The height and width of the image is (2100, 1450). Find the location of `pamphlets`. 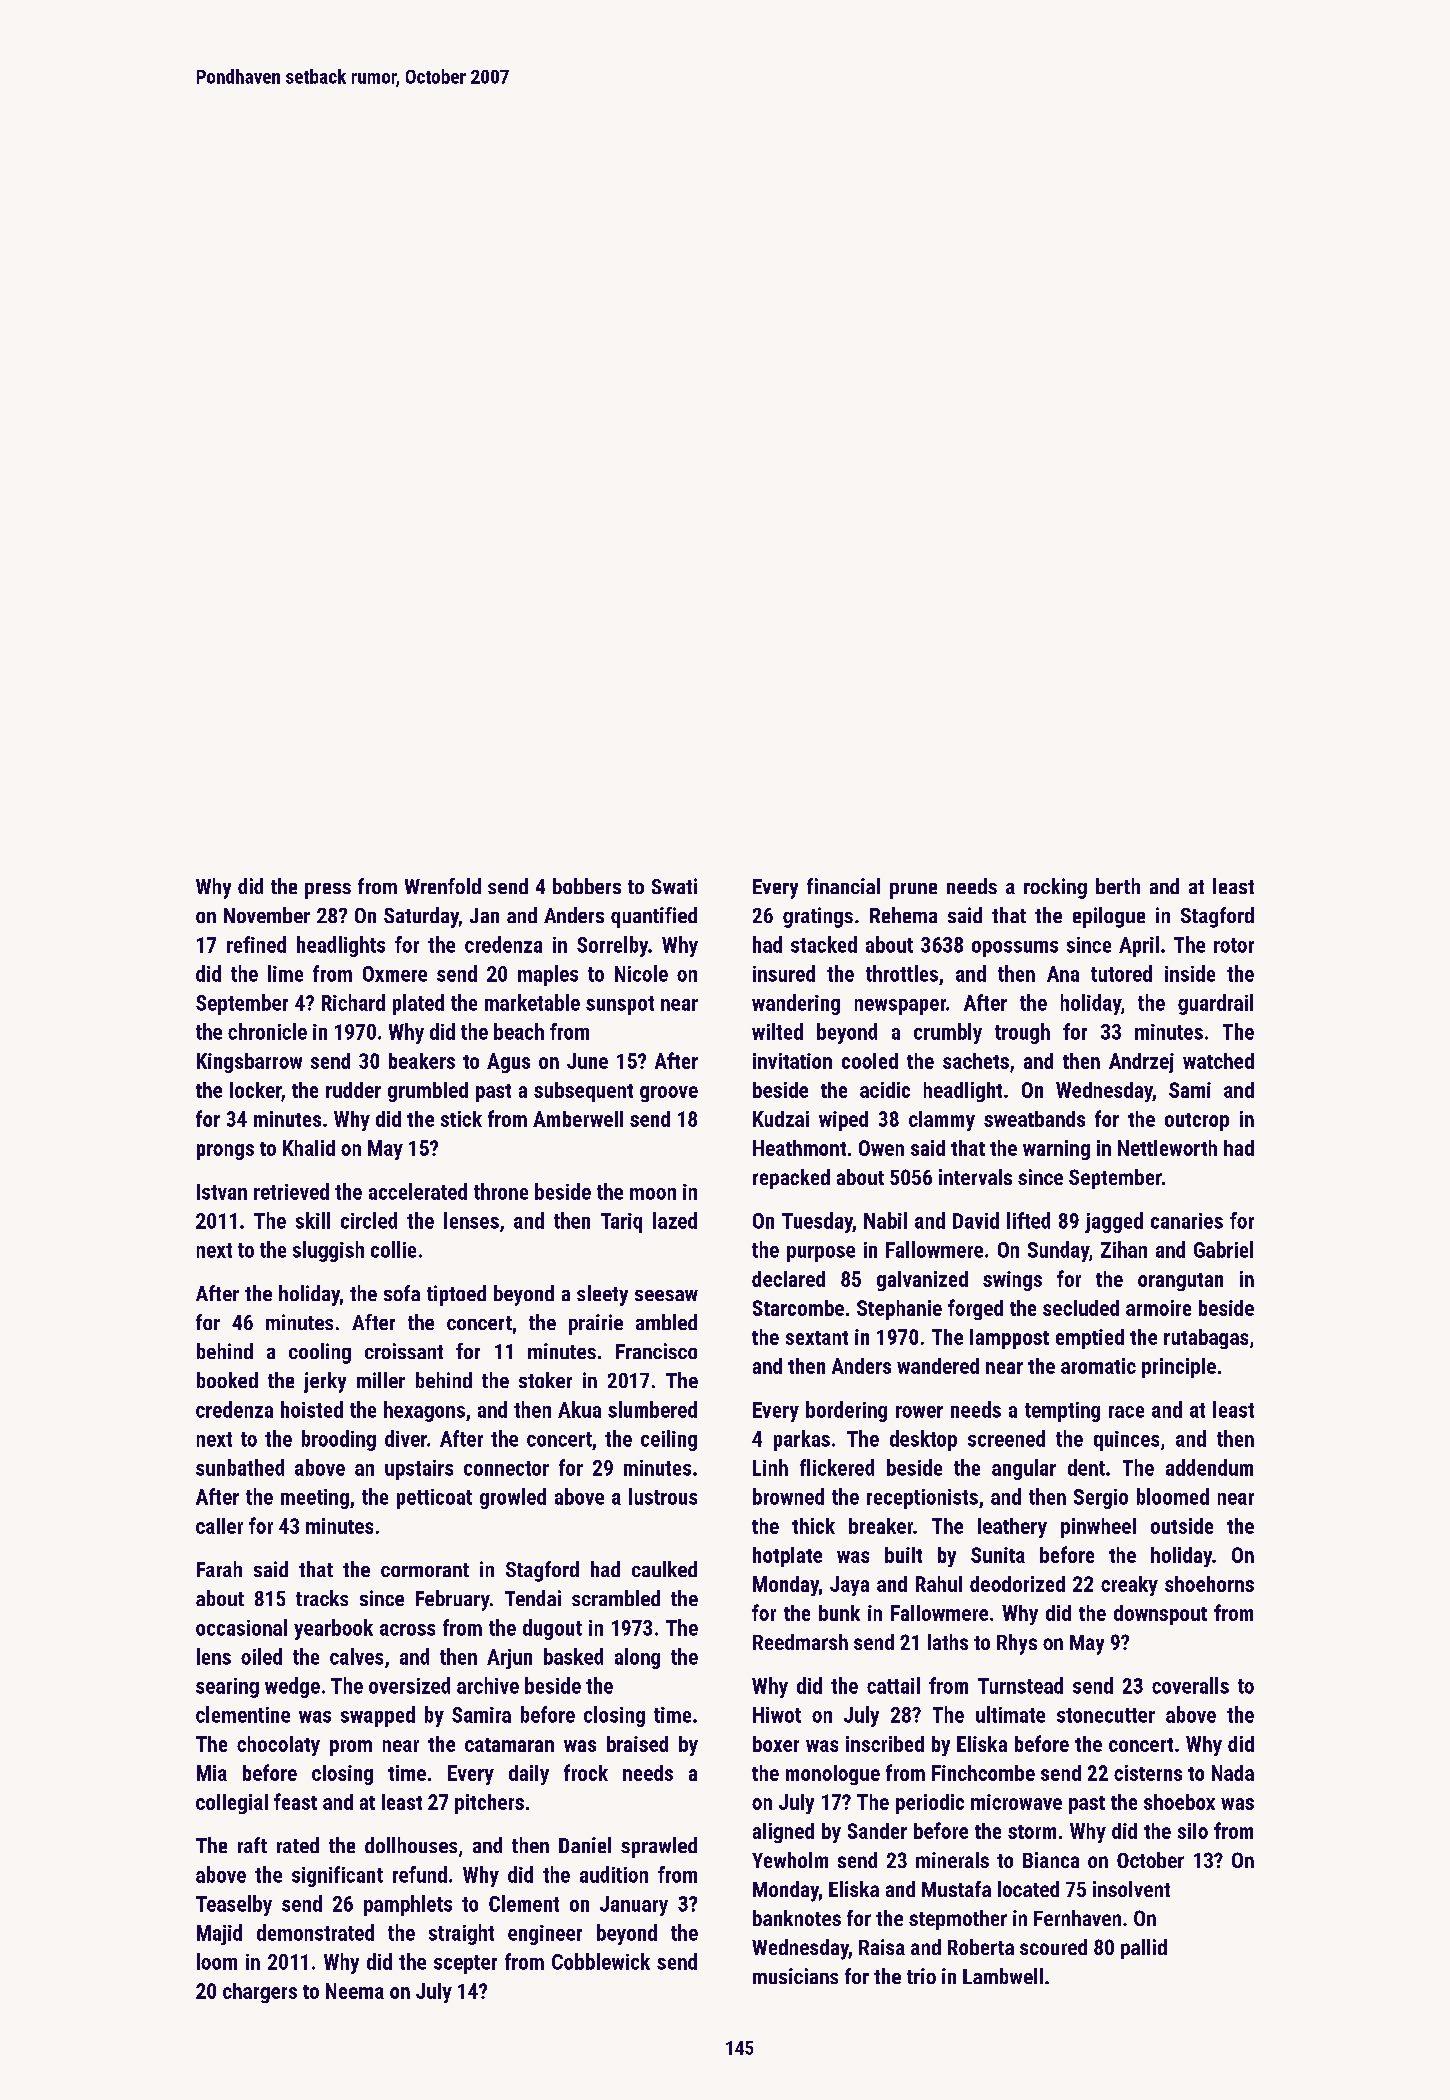

pamphlets is located at coordinates (408, 1905).
